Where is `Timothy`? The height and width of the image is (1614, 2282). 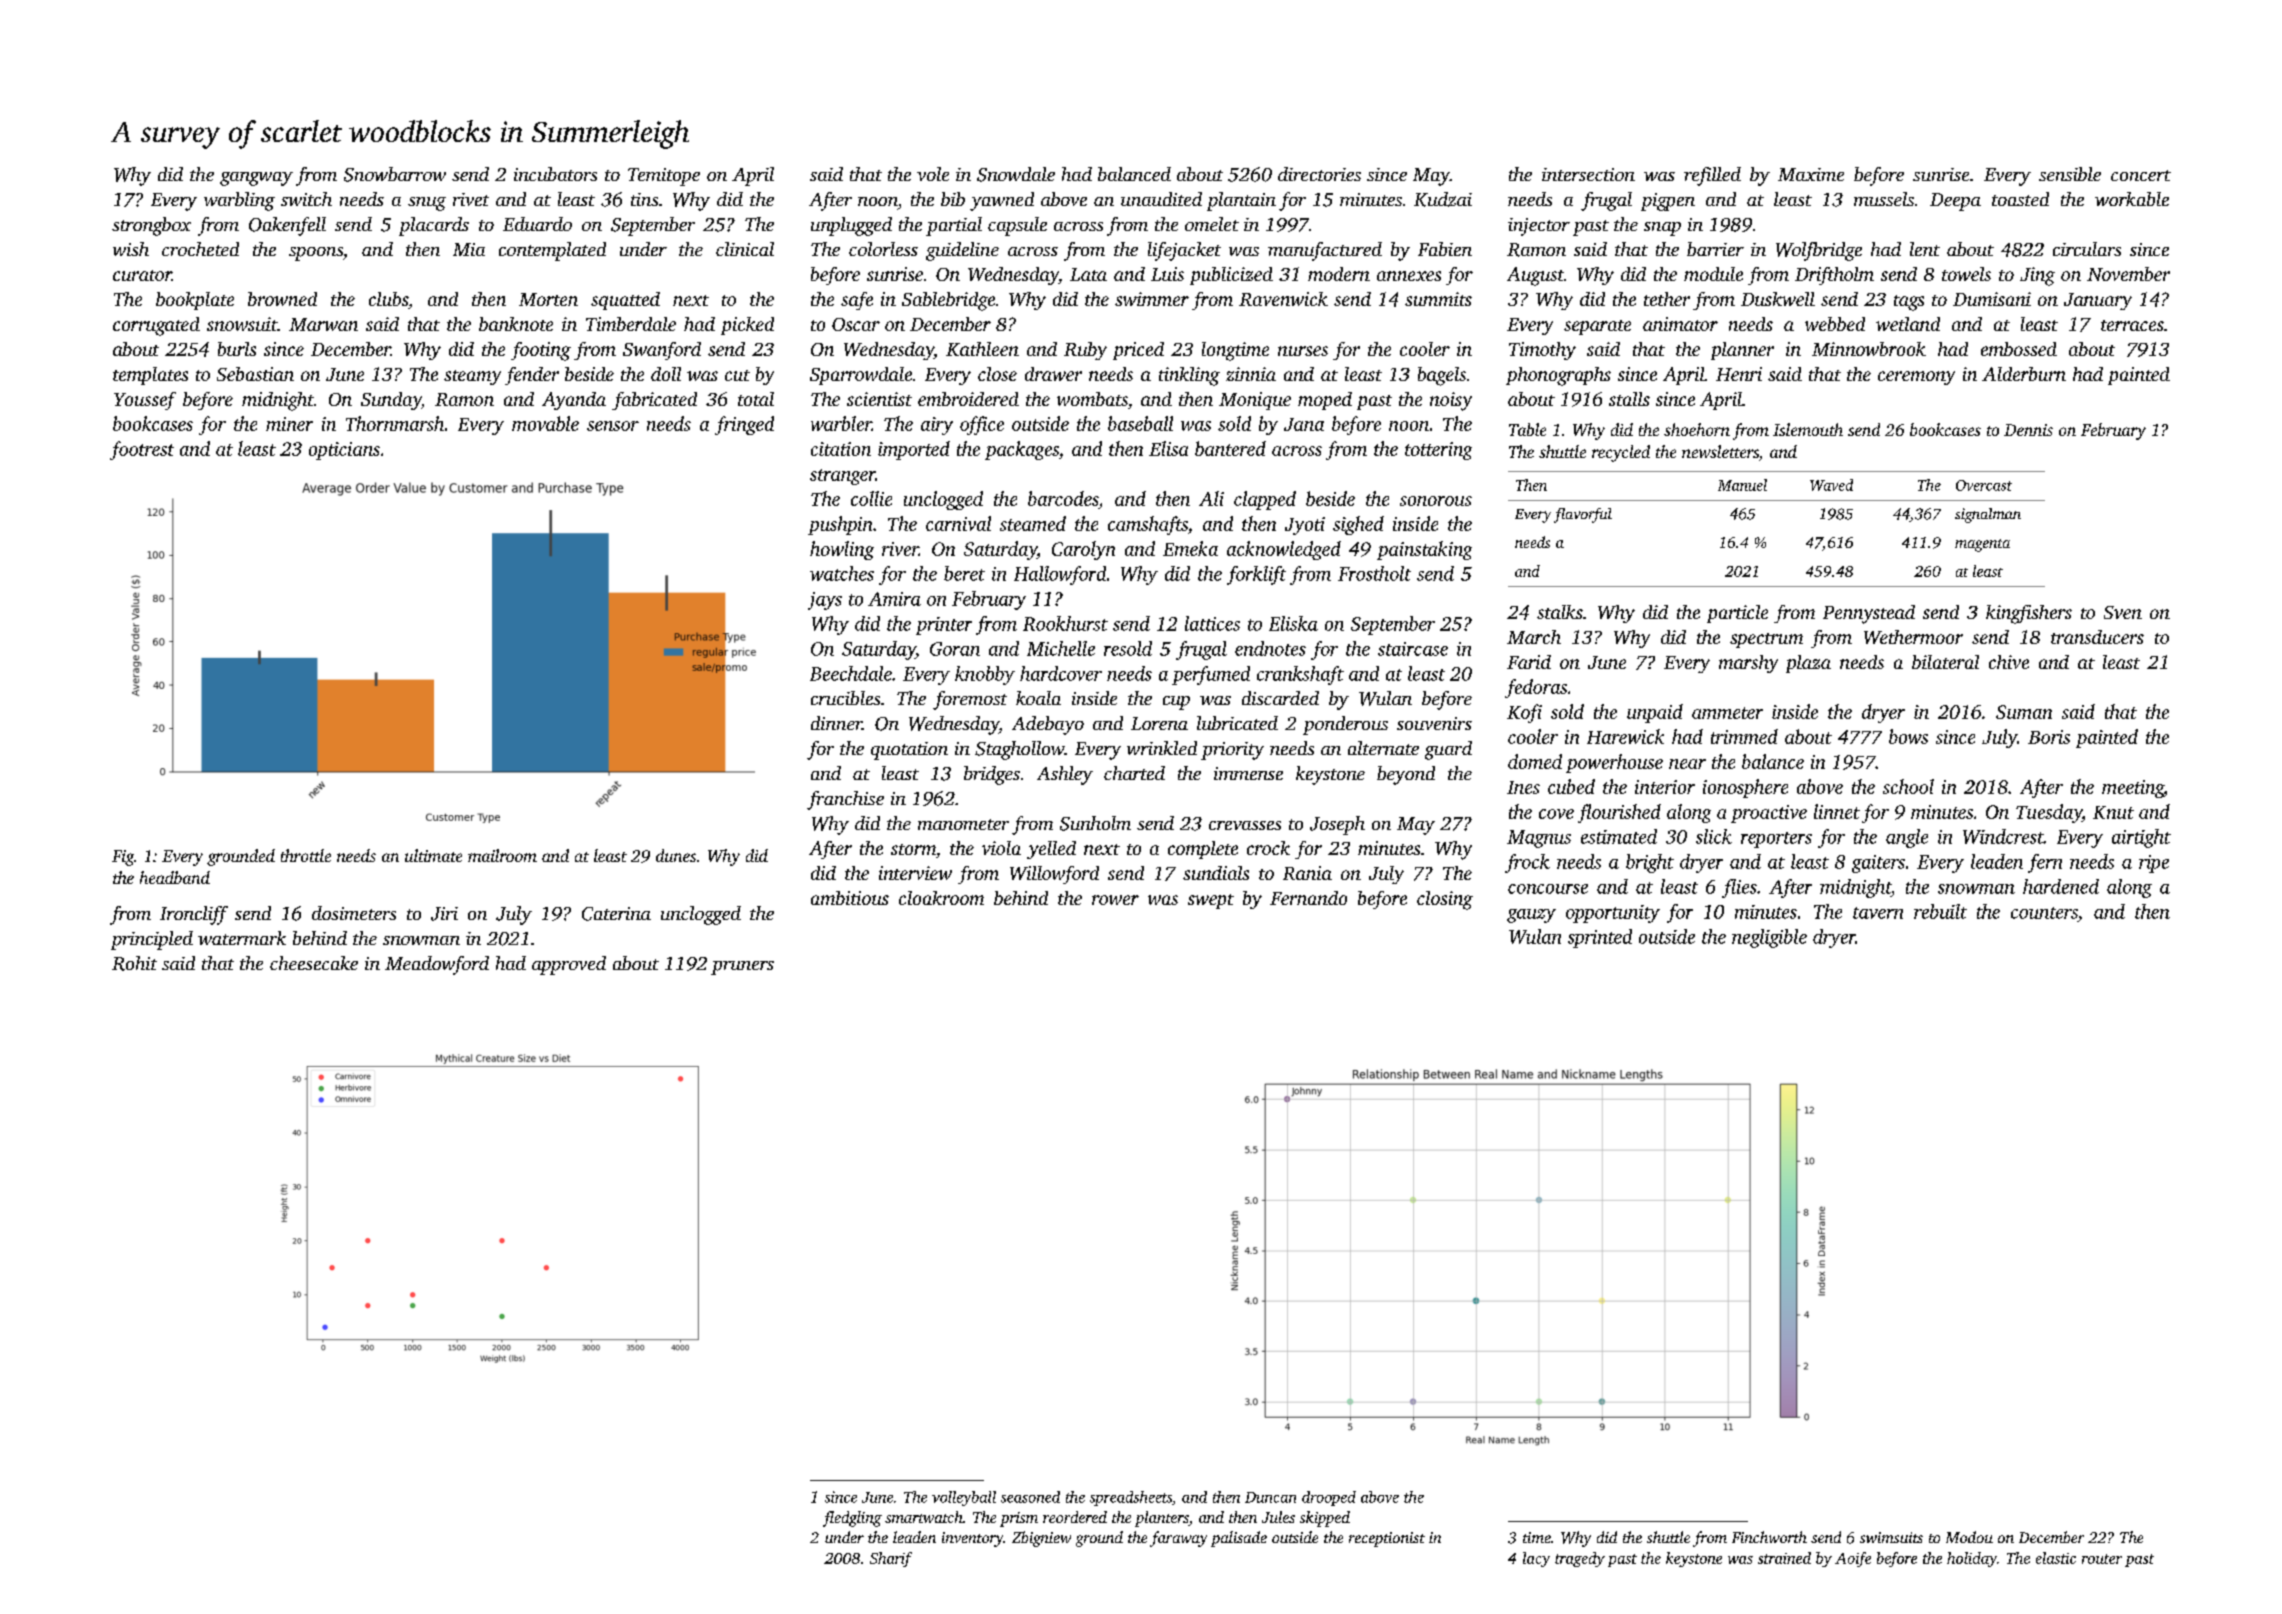
Timothy is located at coordinates (1542, 351).
